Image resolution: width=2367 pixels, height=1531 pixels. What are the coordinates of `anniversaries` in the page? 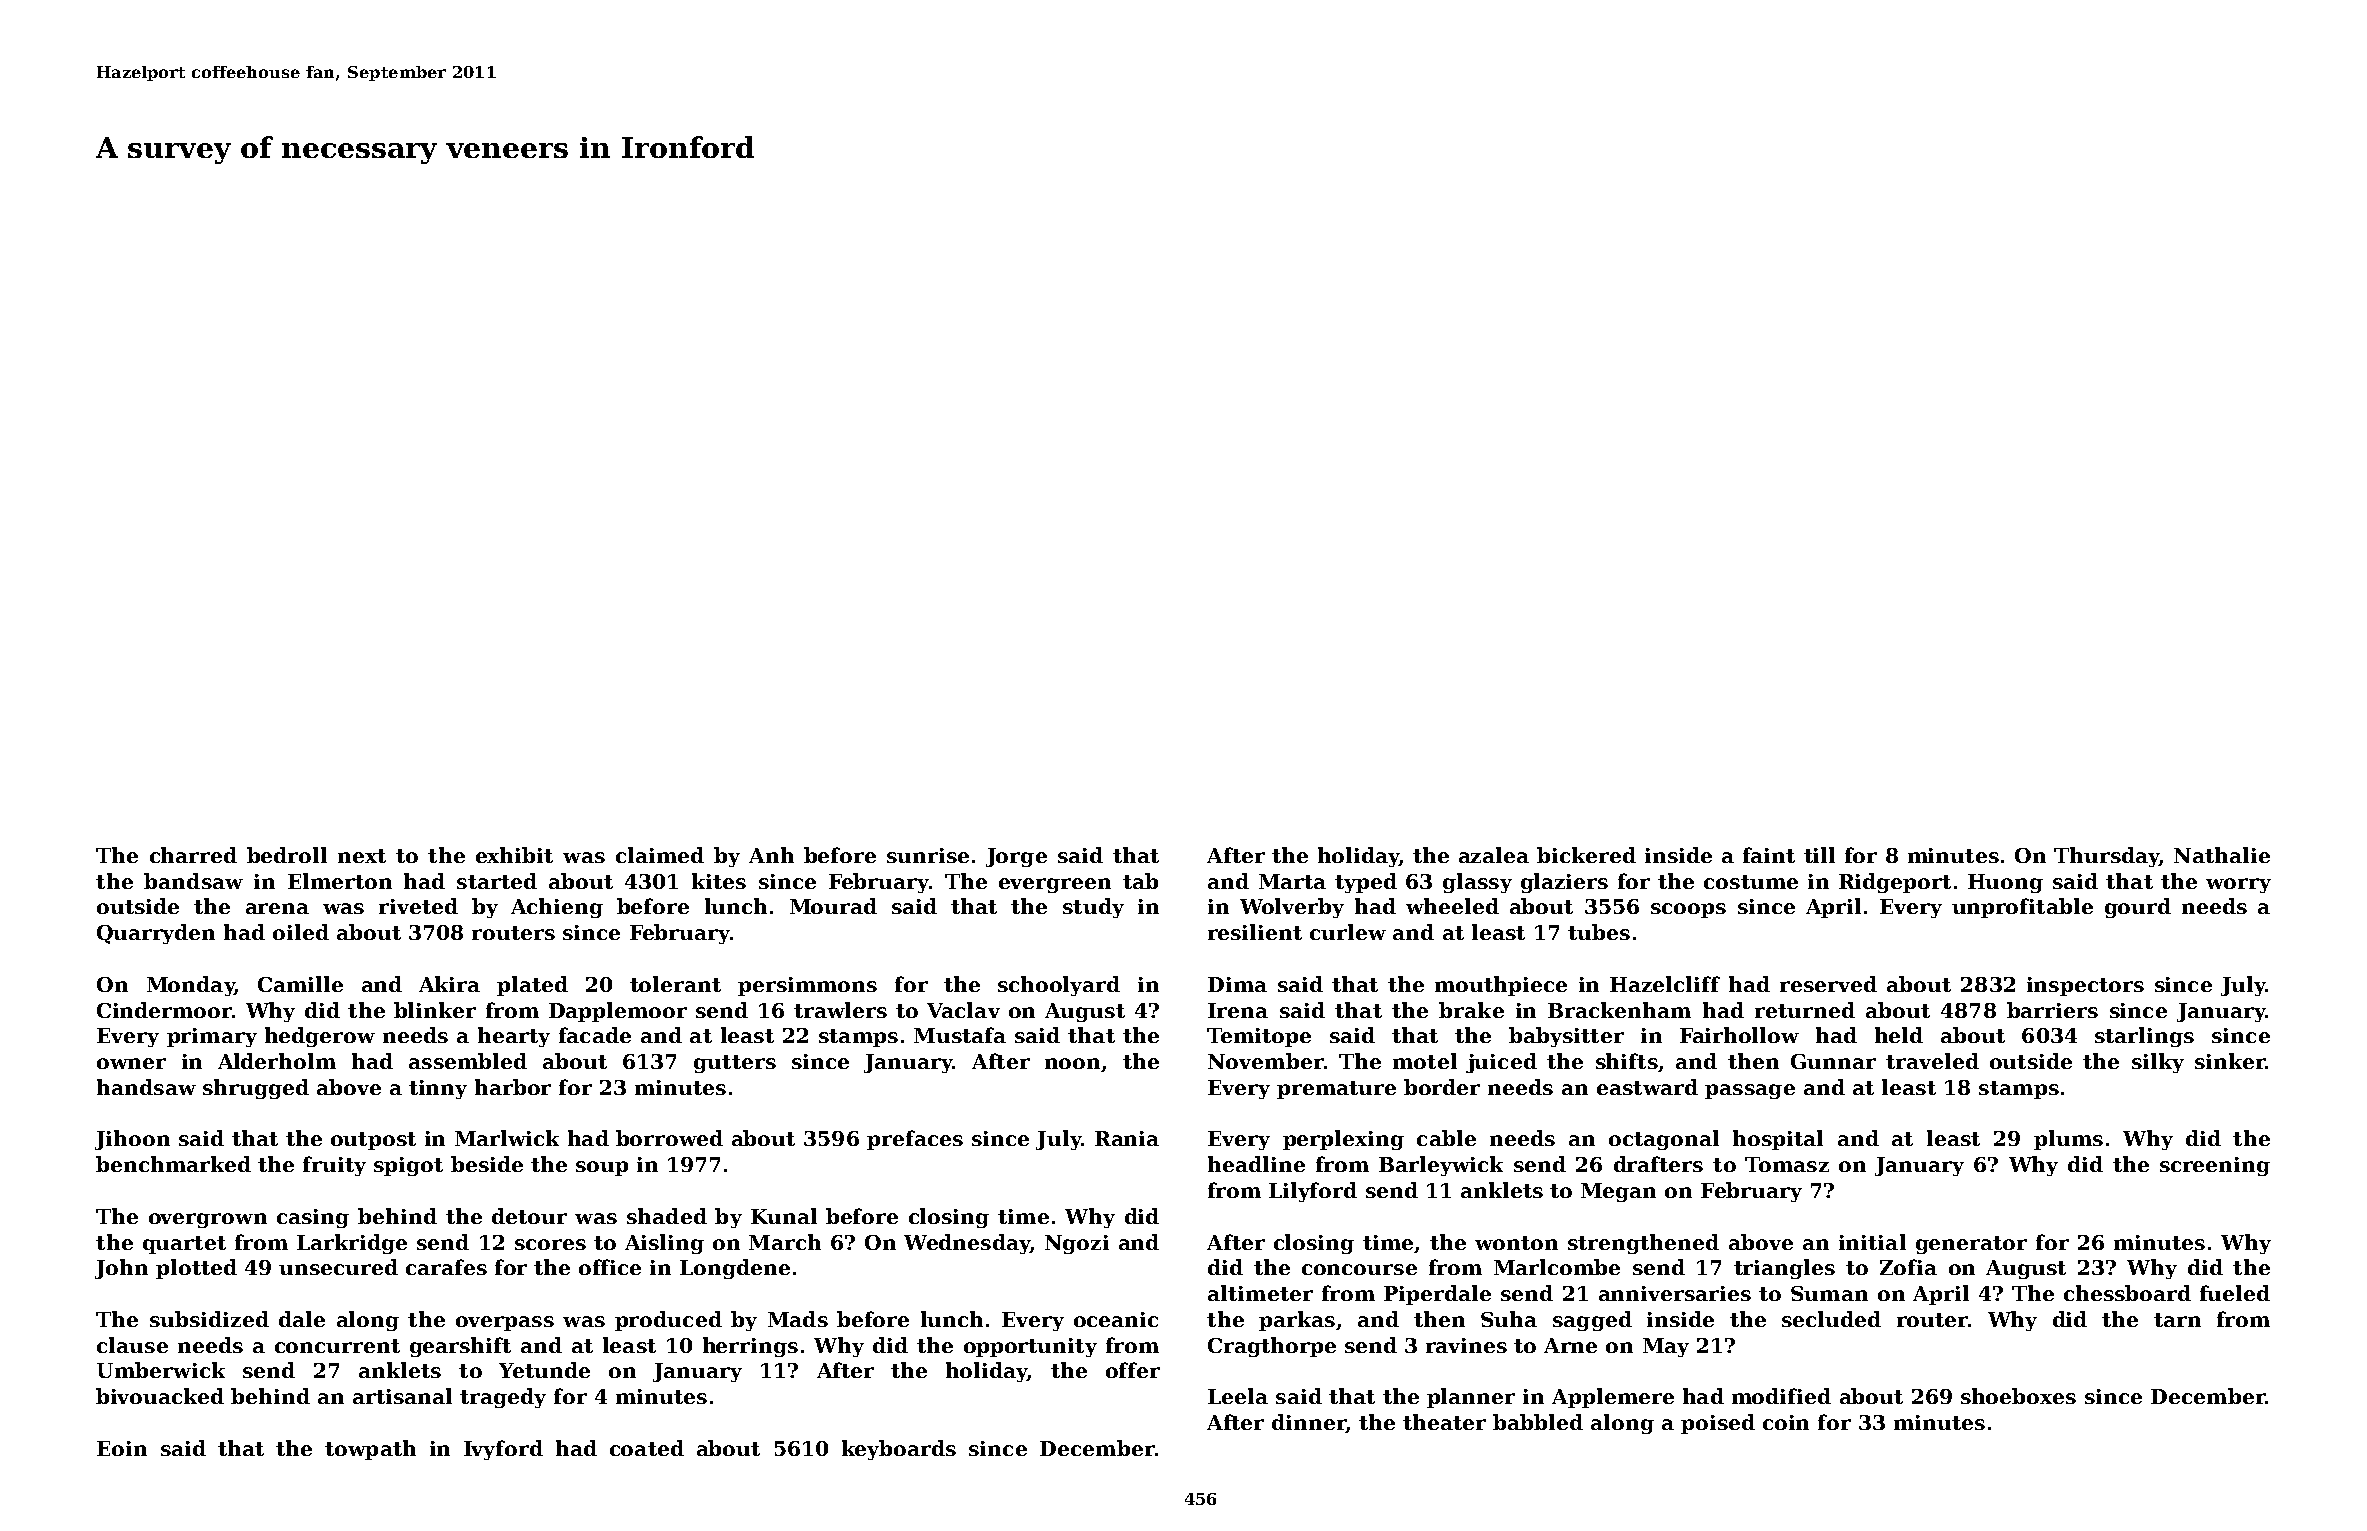 It's located at (1675, 1293).
